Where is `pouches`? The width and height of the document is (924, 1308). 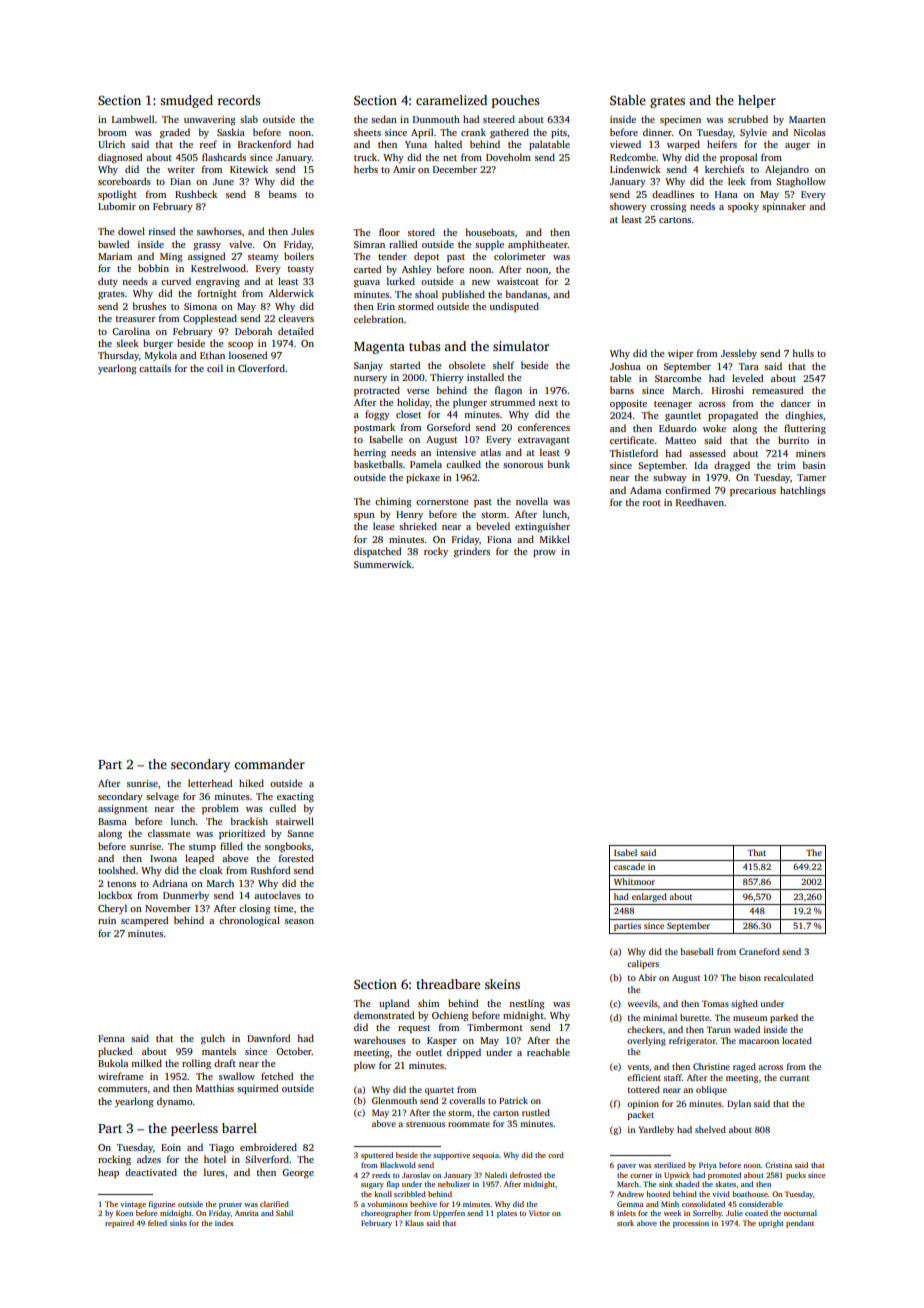
pouches is located at coordinates (515, 101).
